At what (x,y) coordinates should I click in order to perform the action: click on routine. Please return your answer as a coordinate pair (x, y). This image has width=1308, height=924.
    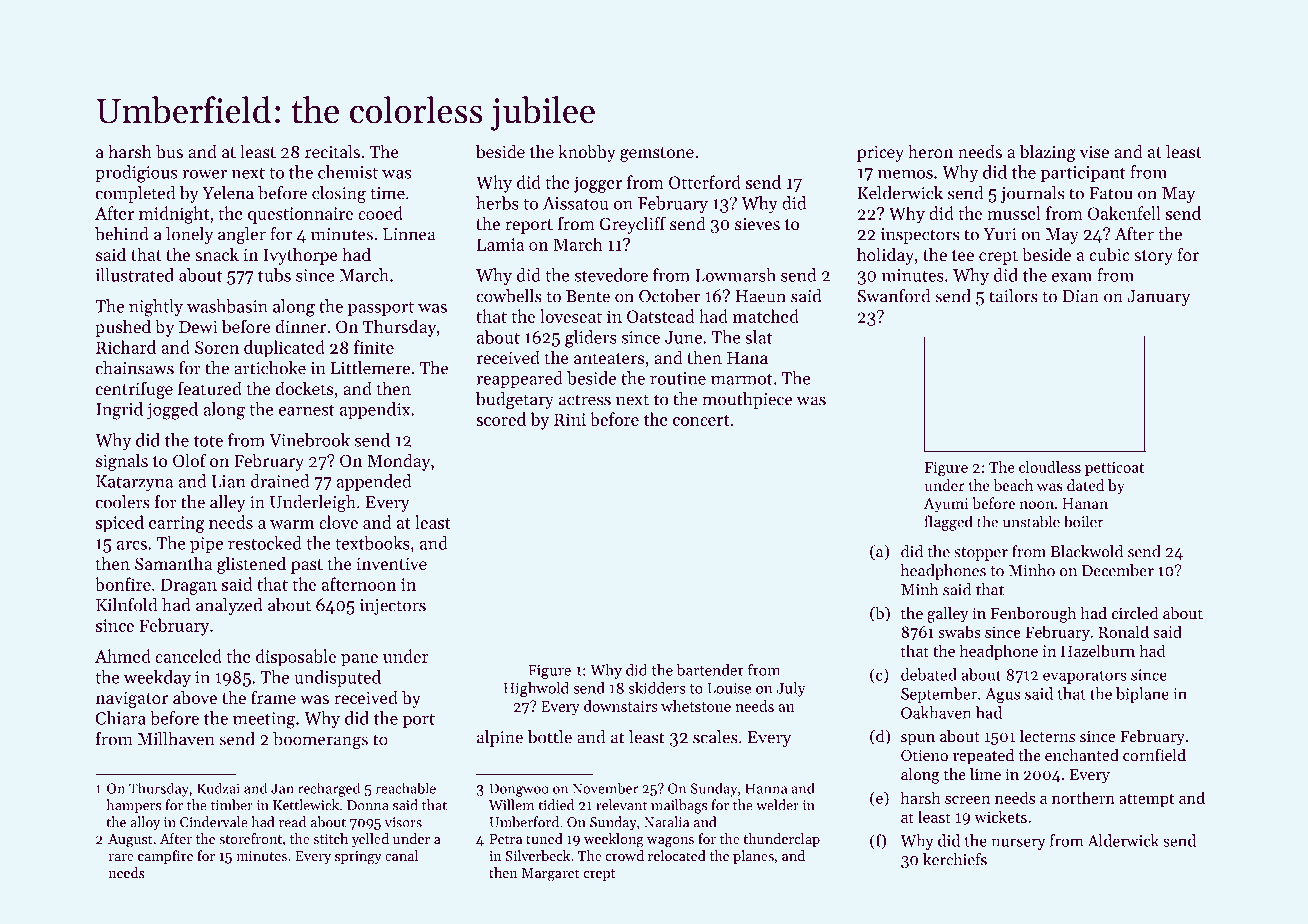
    Looking at the image, I should click on (678, 378).
